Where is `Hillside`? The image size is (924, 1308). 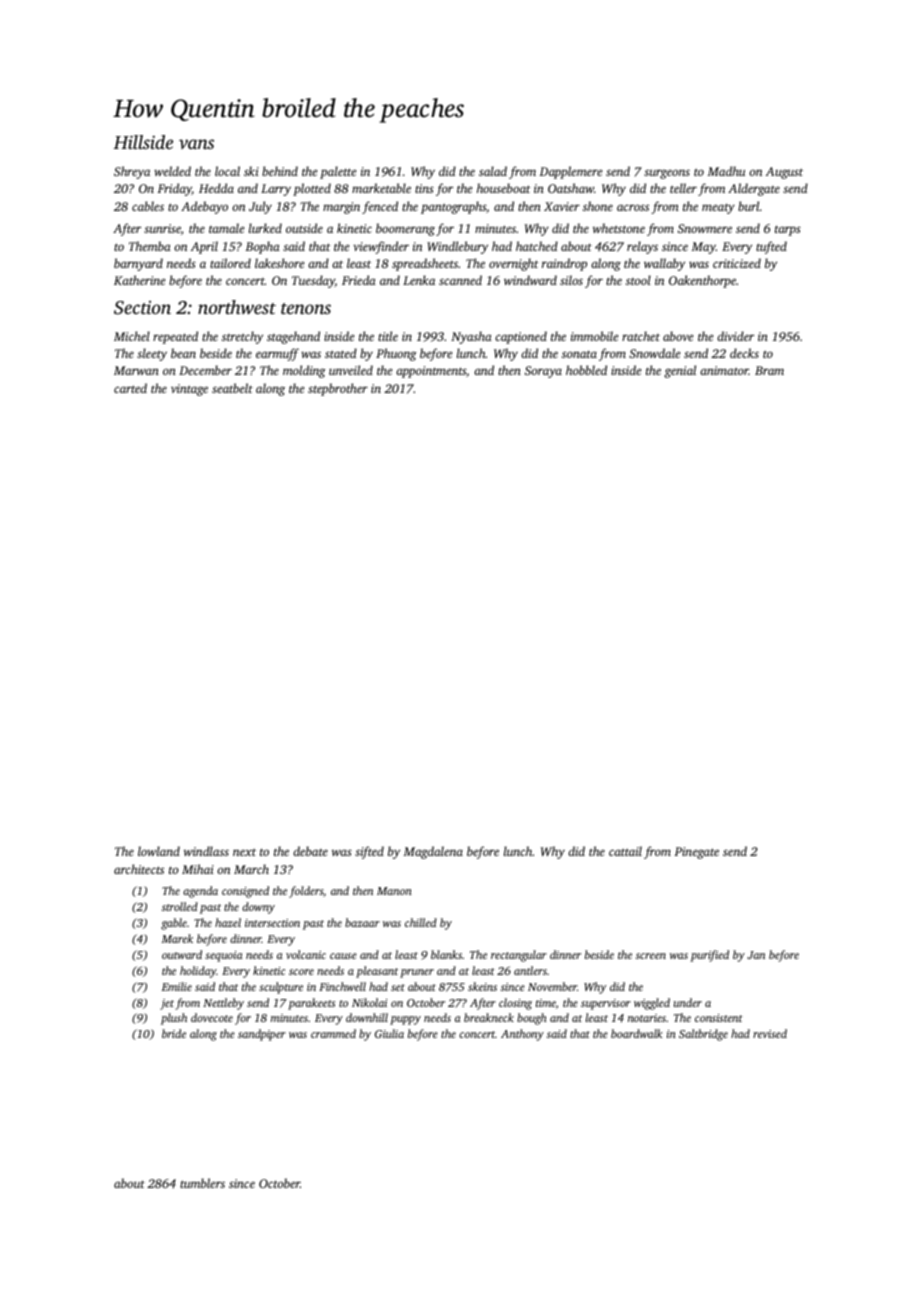
Hillside is located at coordinates (143, 142).
